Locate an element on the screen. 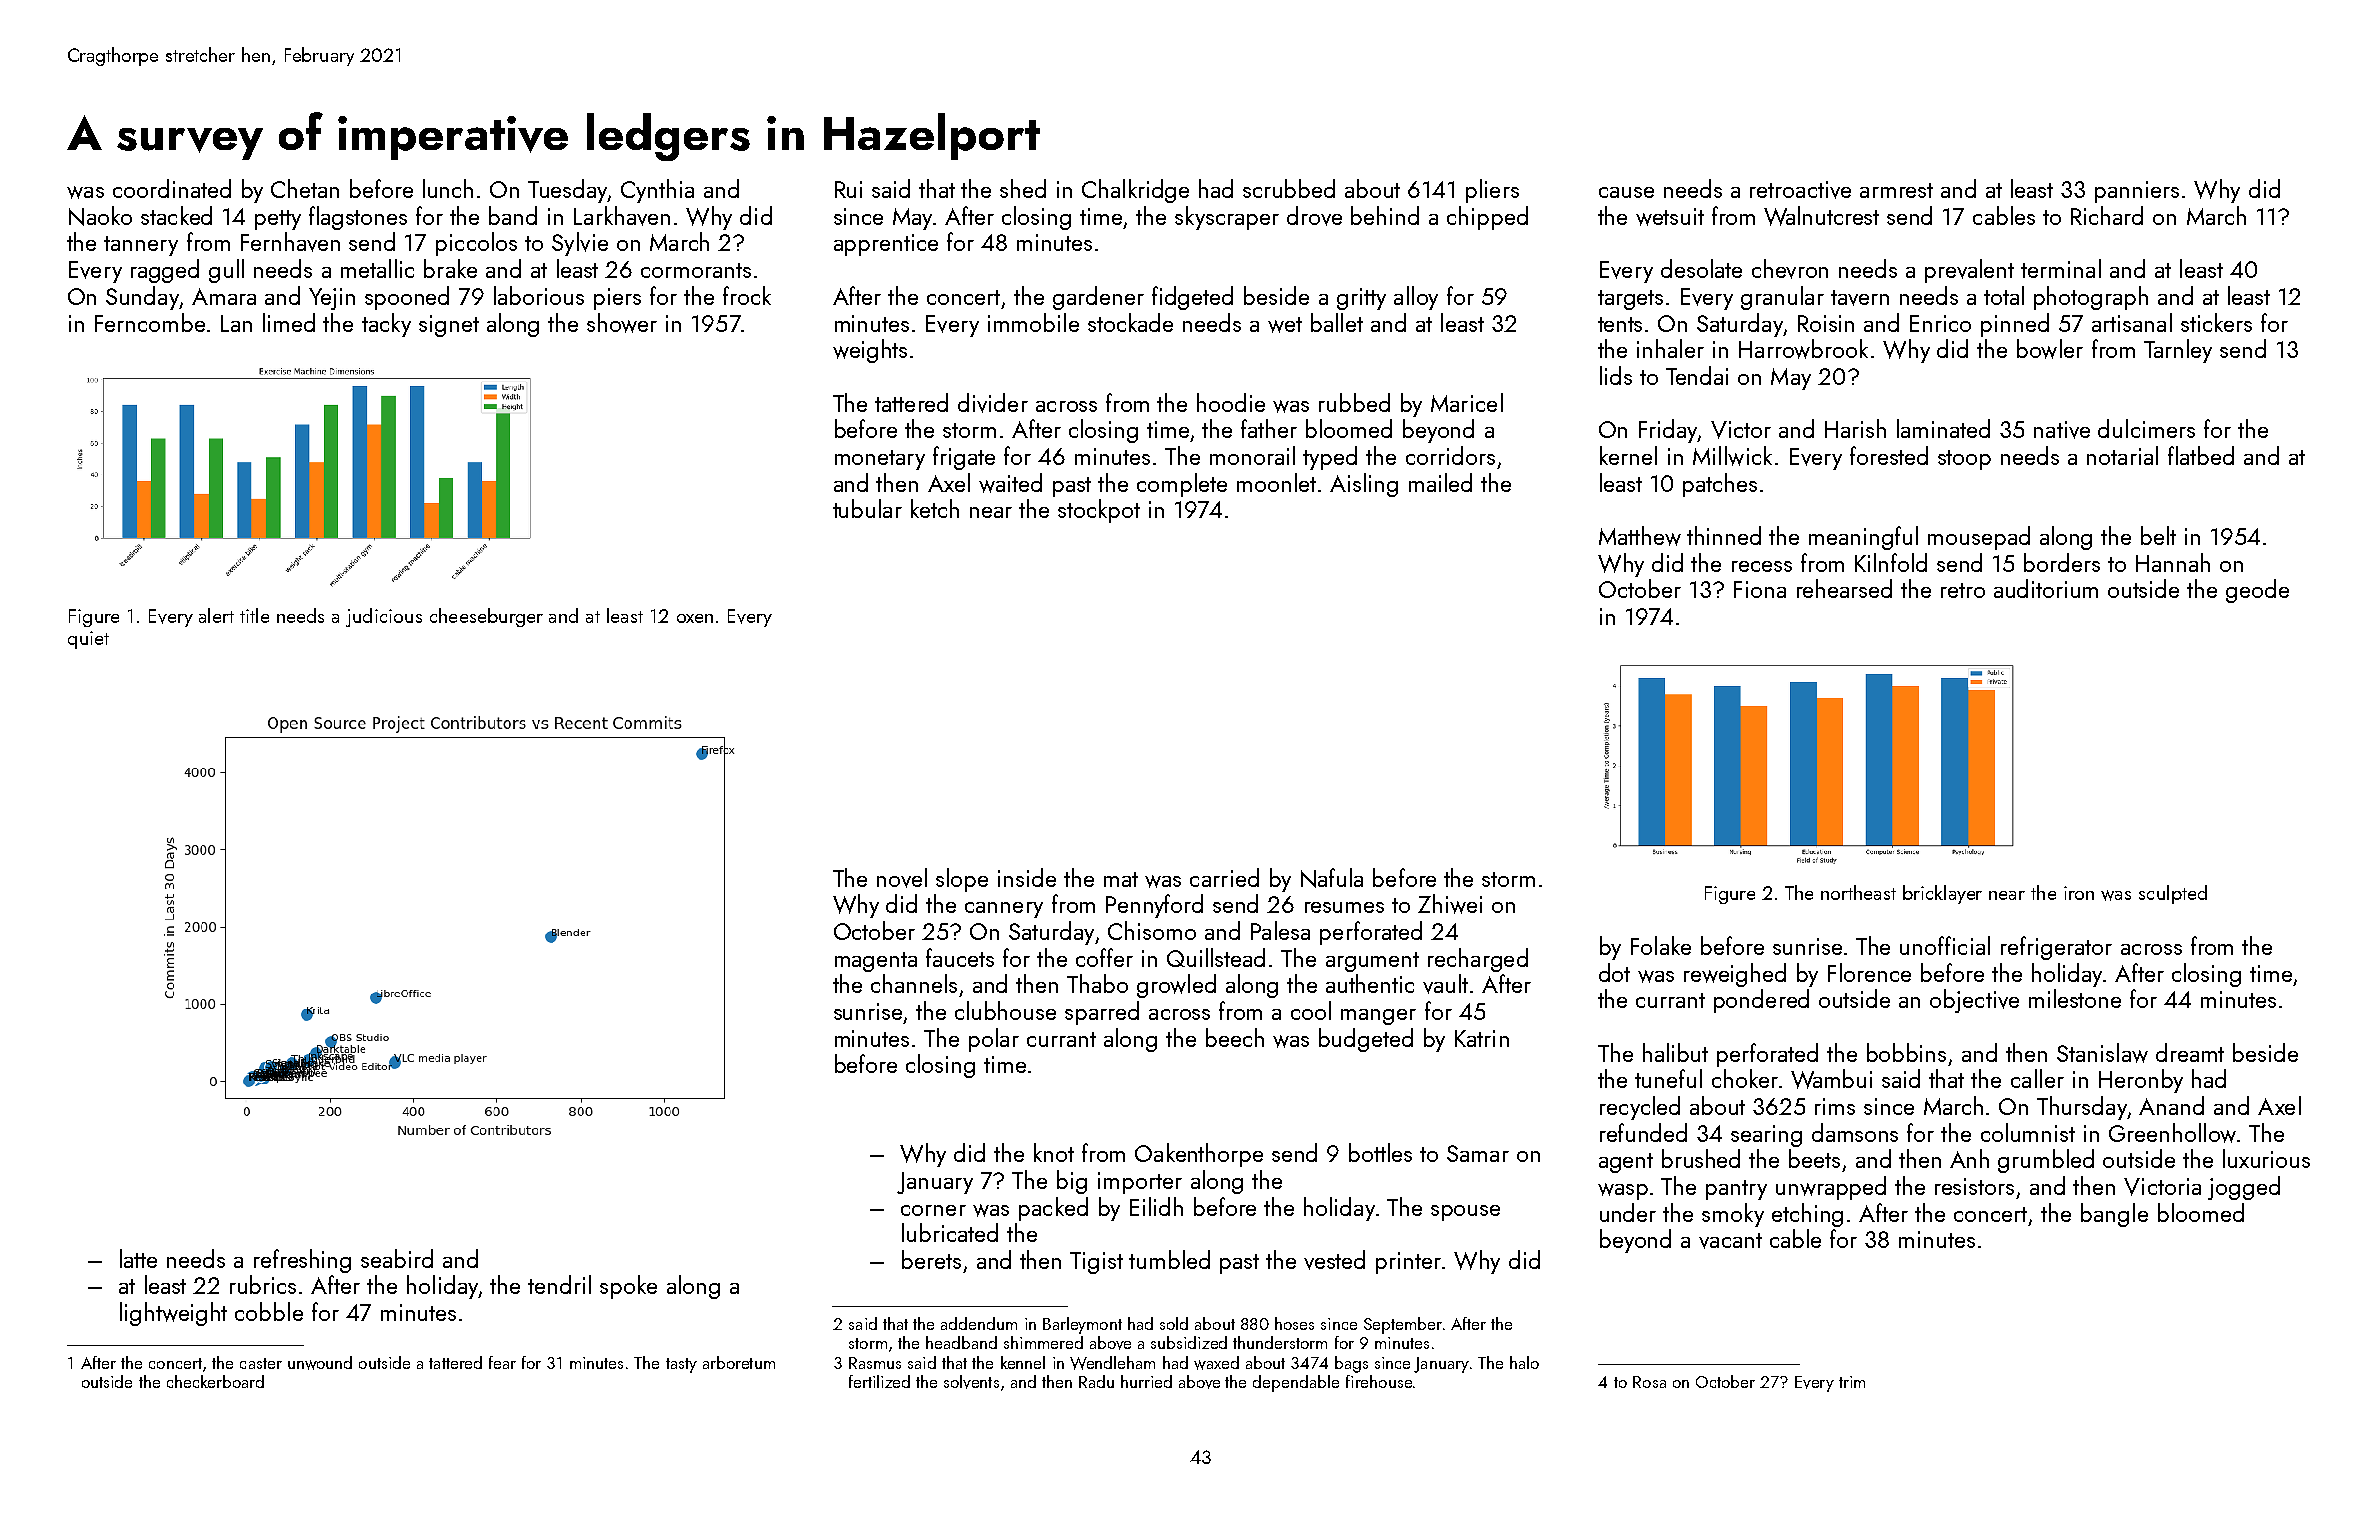  Nafula is located at coordinates (1332, 878).
